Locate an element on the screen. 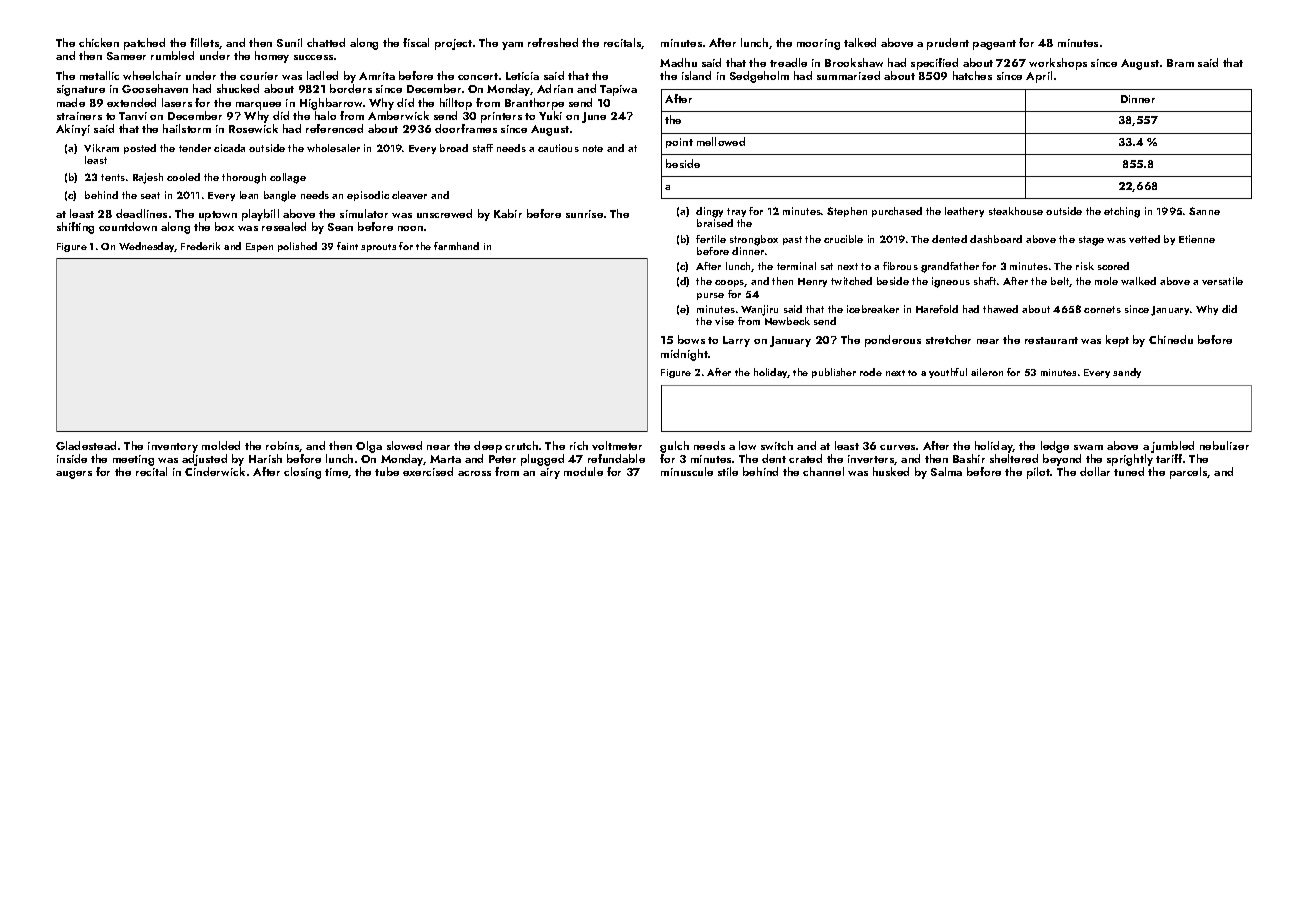  Frederik is located at coordinates (200, 246).
